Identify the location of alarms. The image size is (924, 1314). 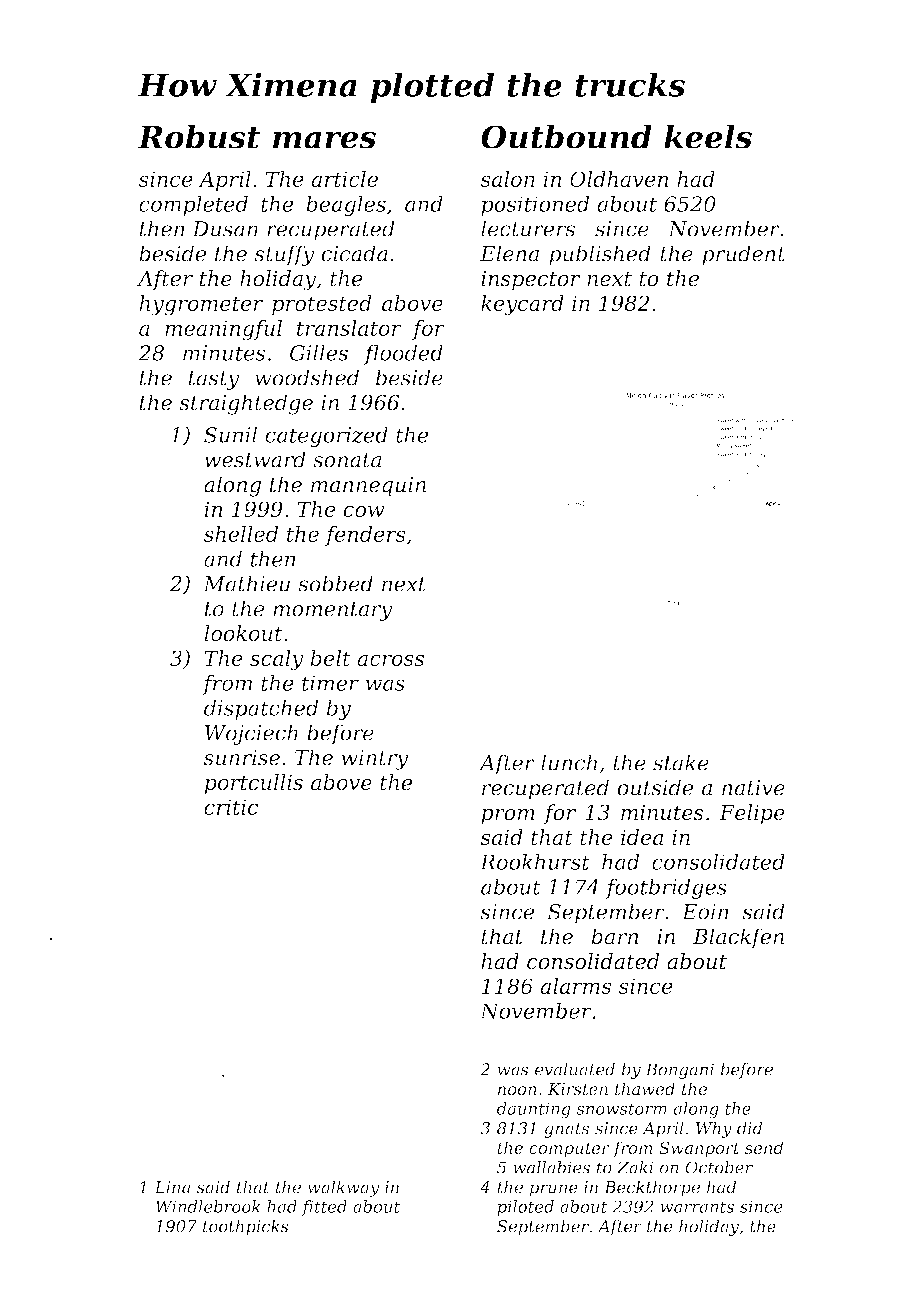
(575, 986).
